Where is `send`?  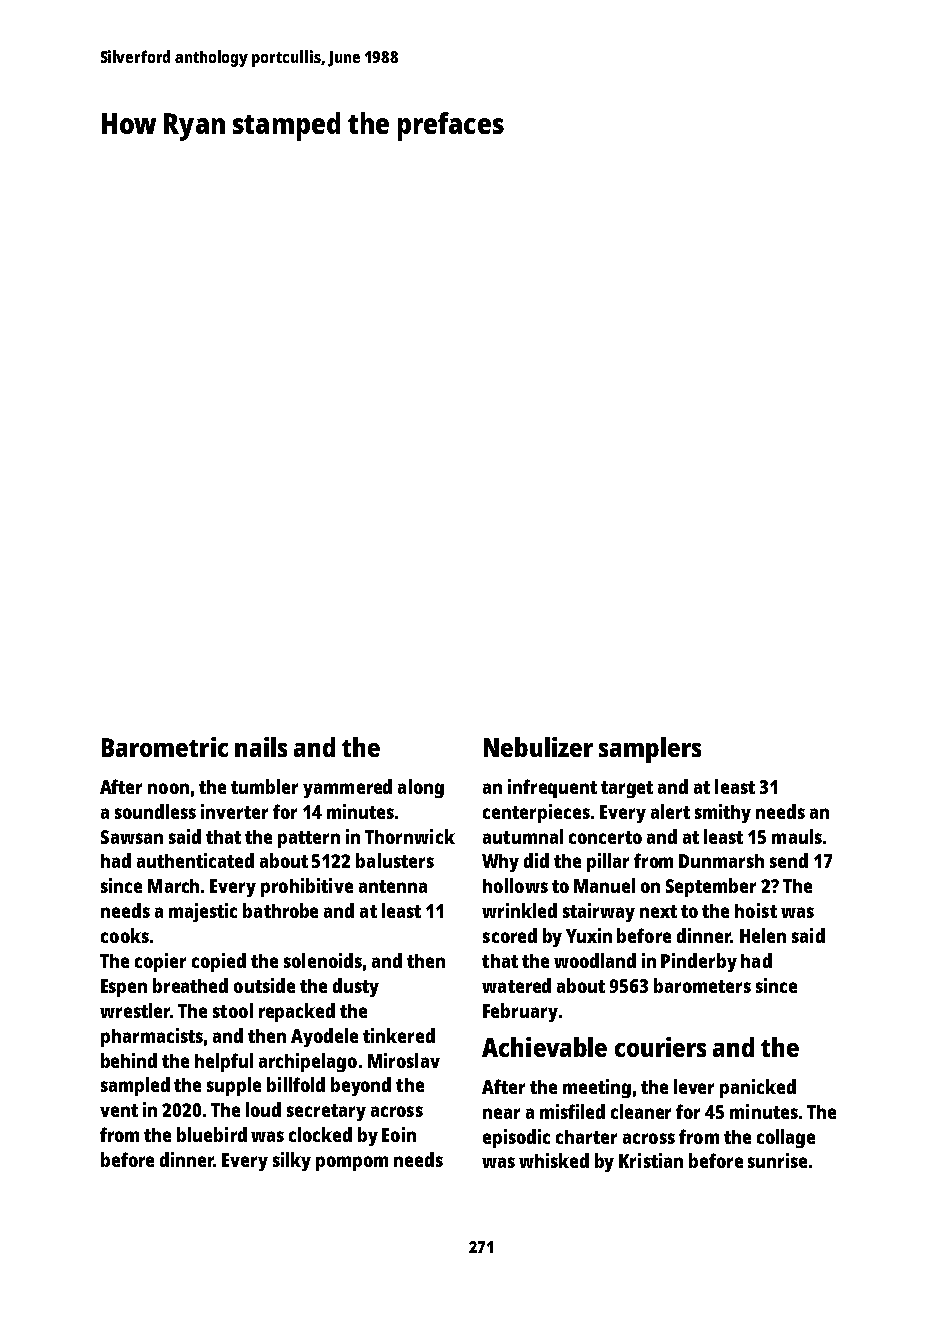
send is located at coordinates (789, 860).
